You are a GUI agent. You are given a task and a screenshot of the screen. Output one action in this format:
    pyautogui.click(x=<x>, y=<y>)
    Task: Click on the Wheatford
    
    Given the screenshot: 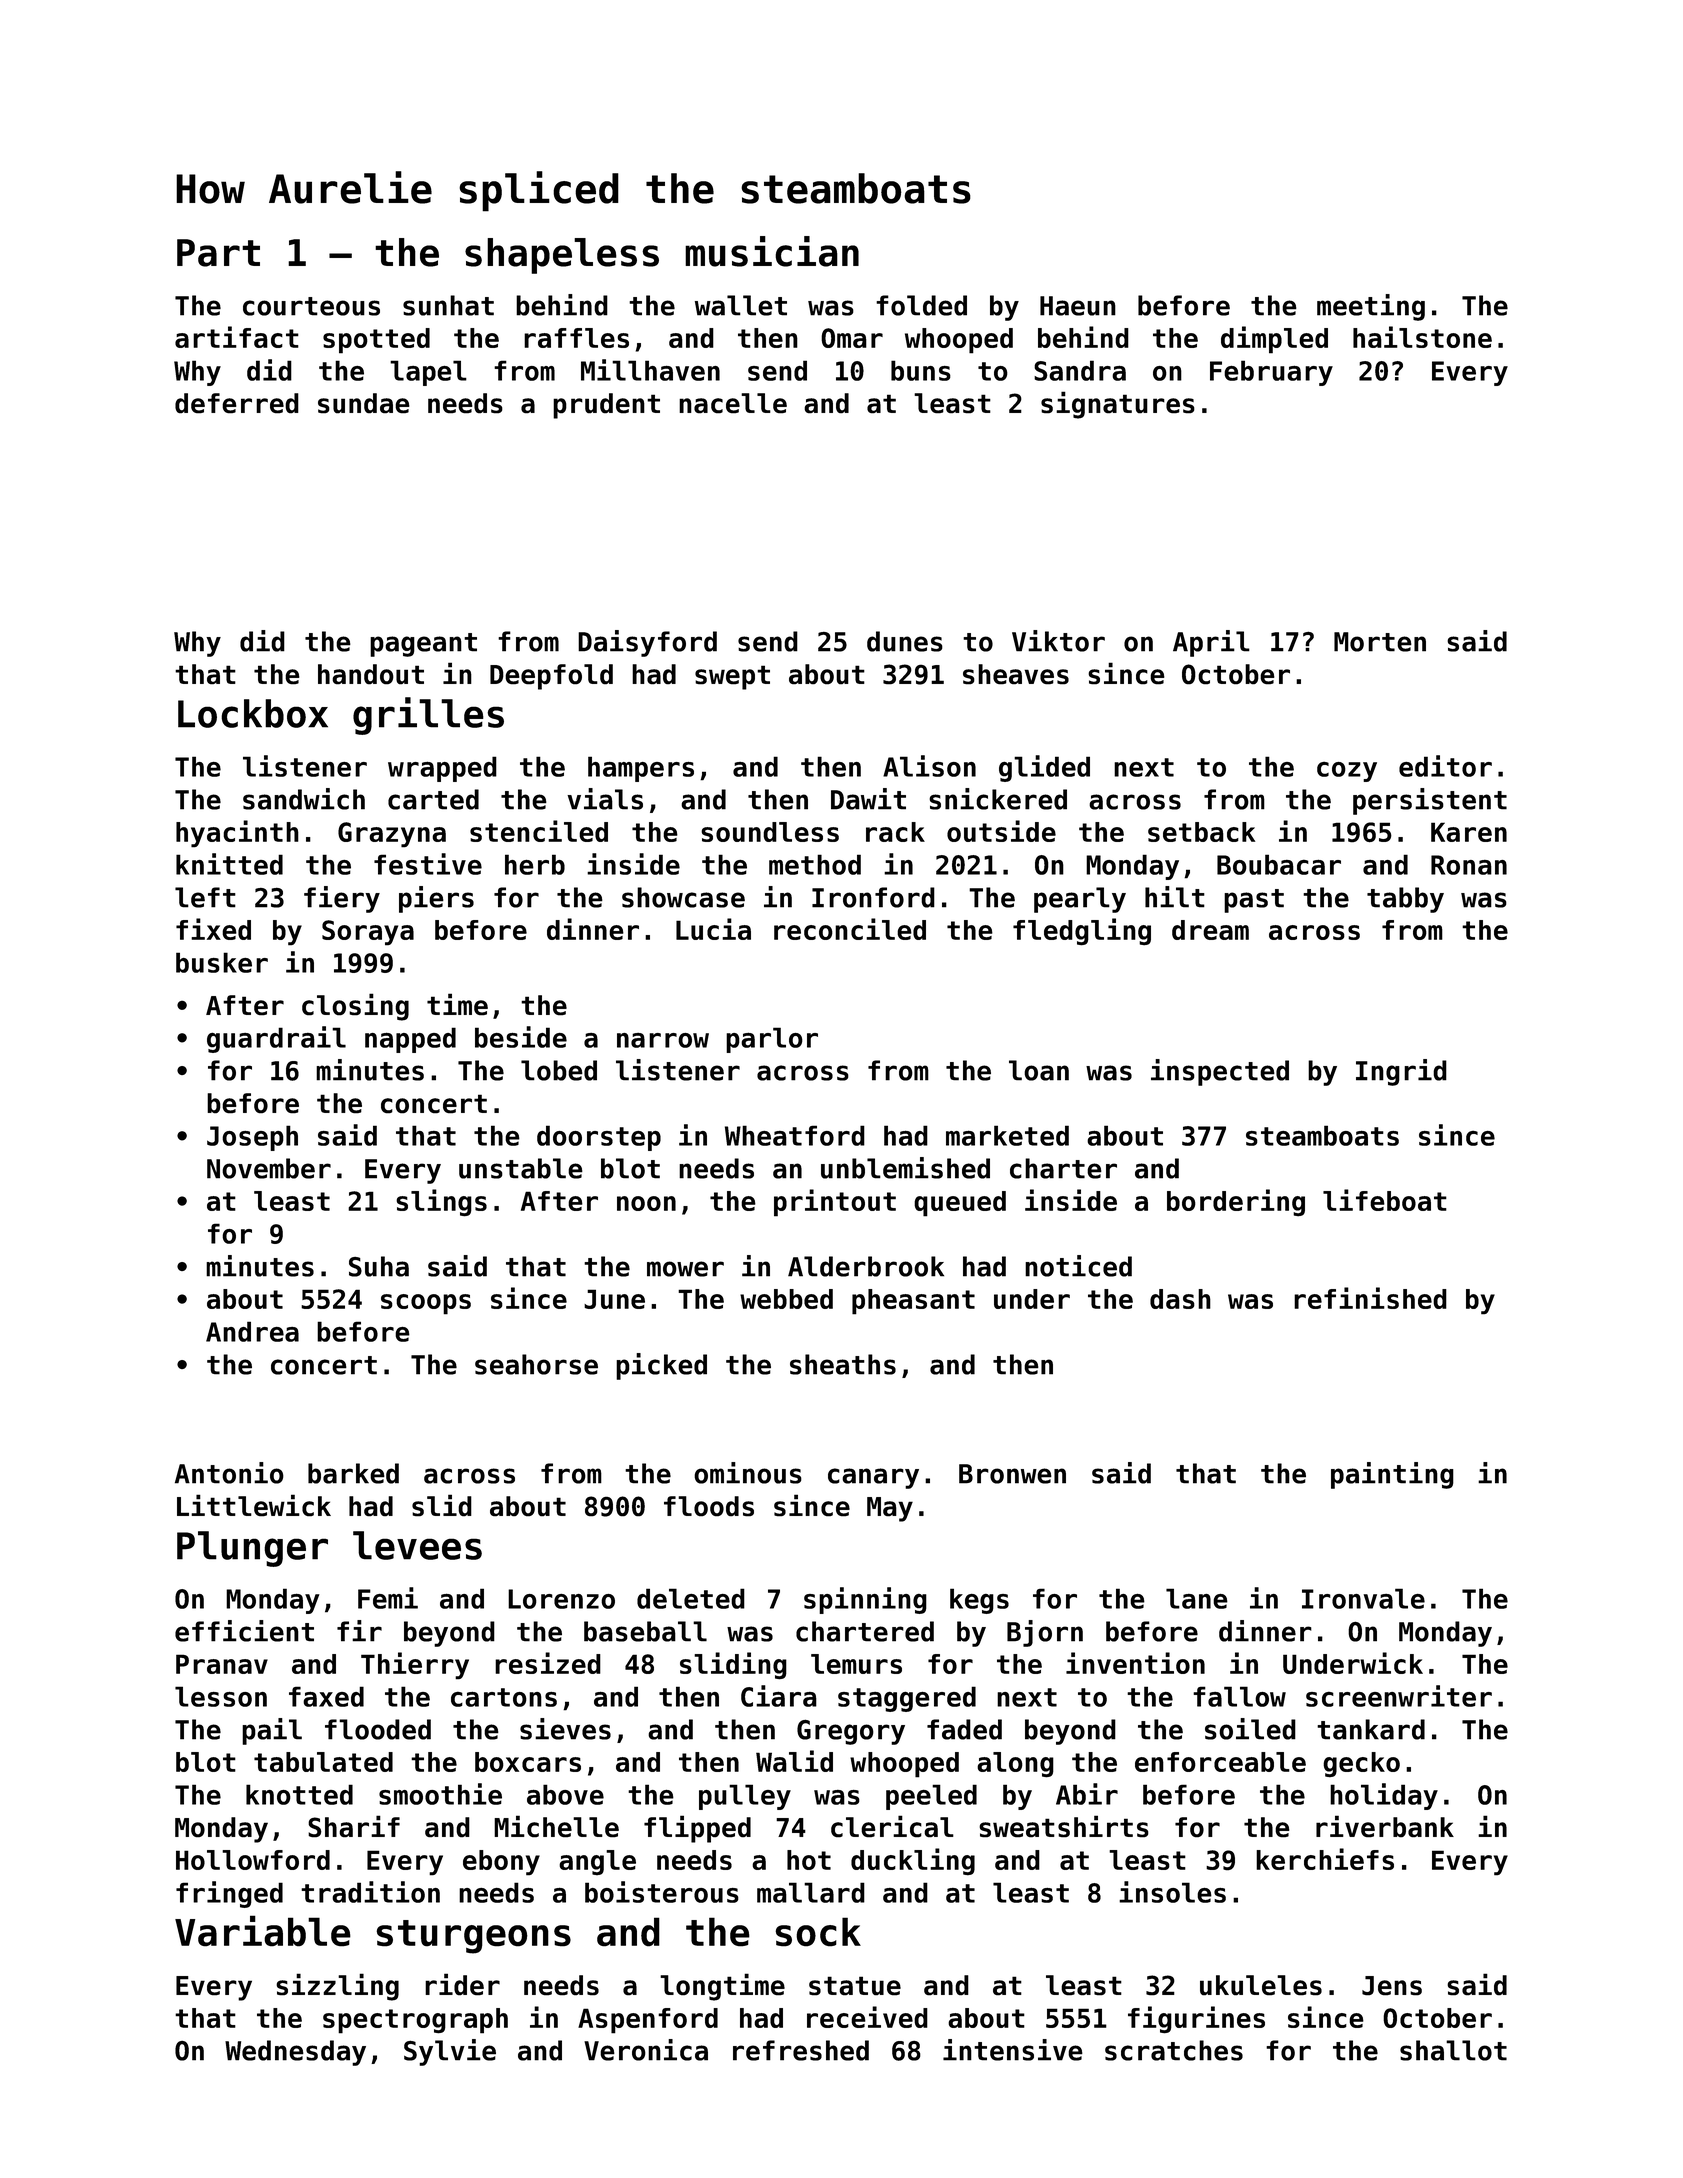 What is the action you would take?
    pyautogui.click(x=795, y=1135)
